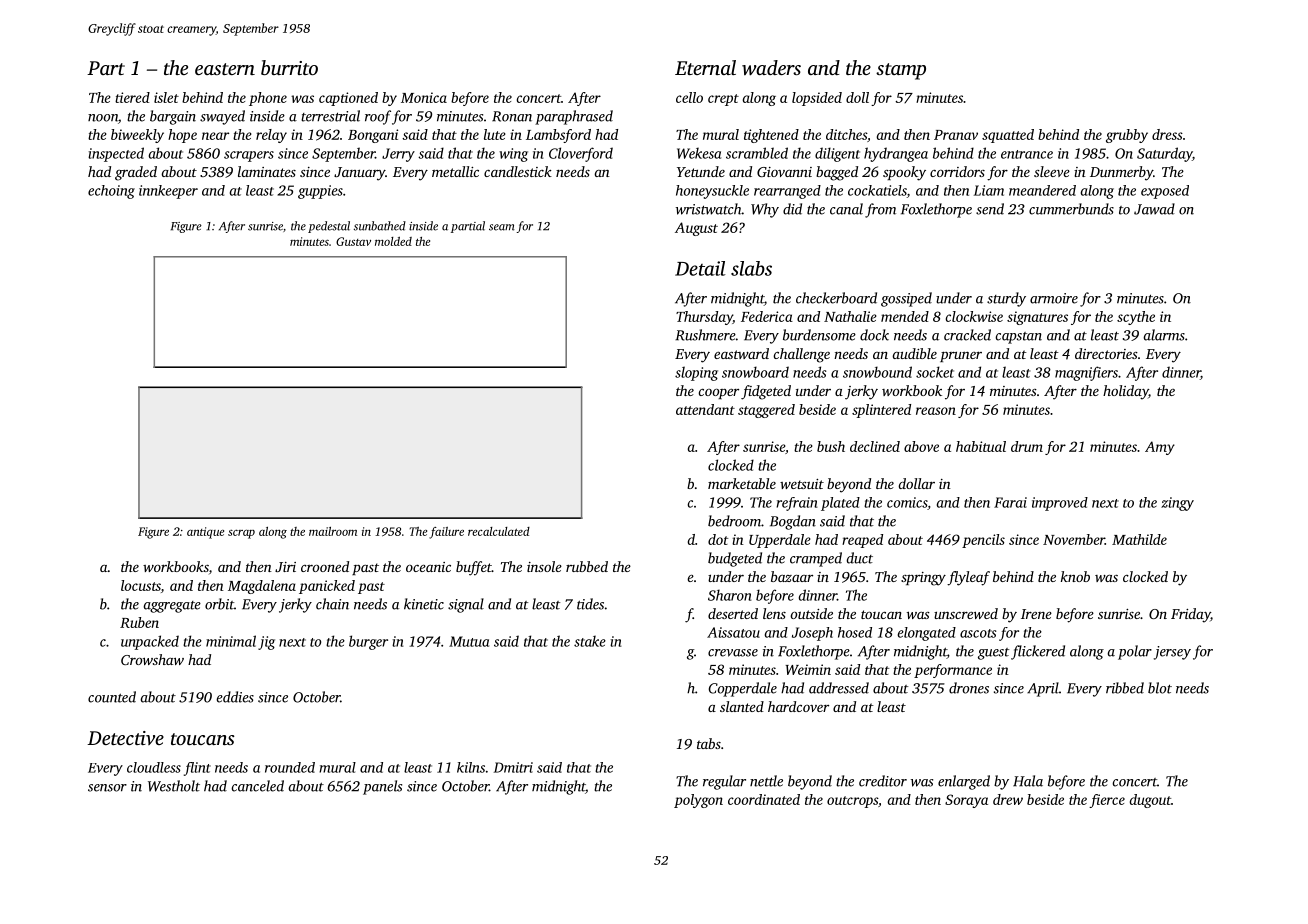 This screenshot has width=1308, height=924. I want to click on Mutua, so click(469, 641).
